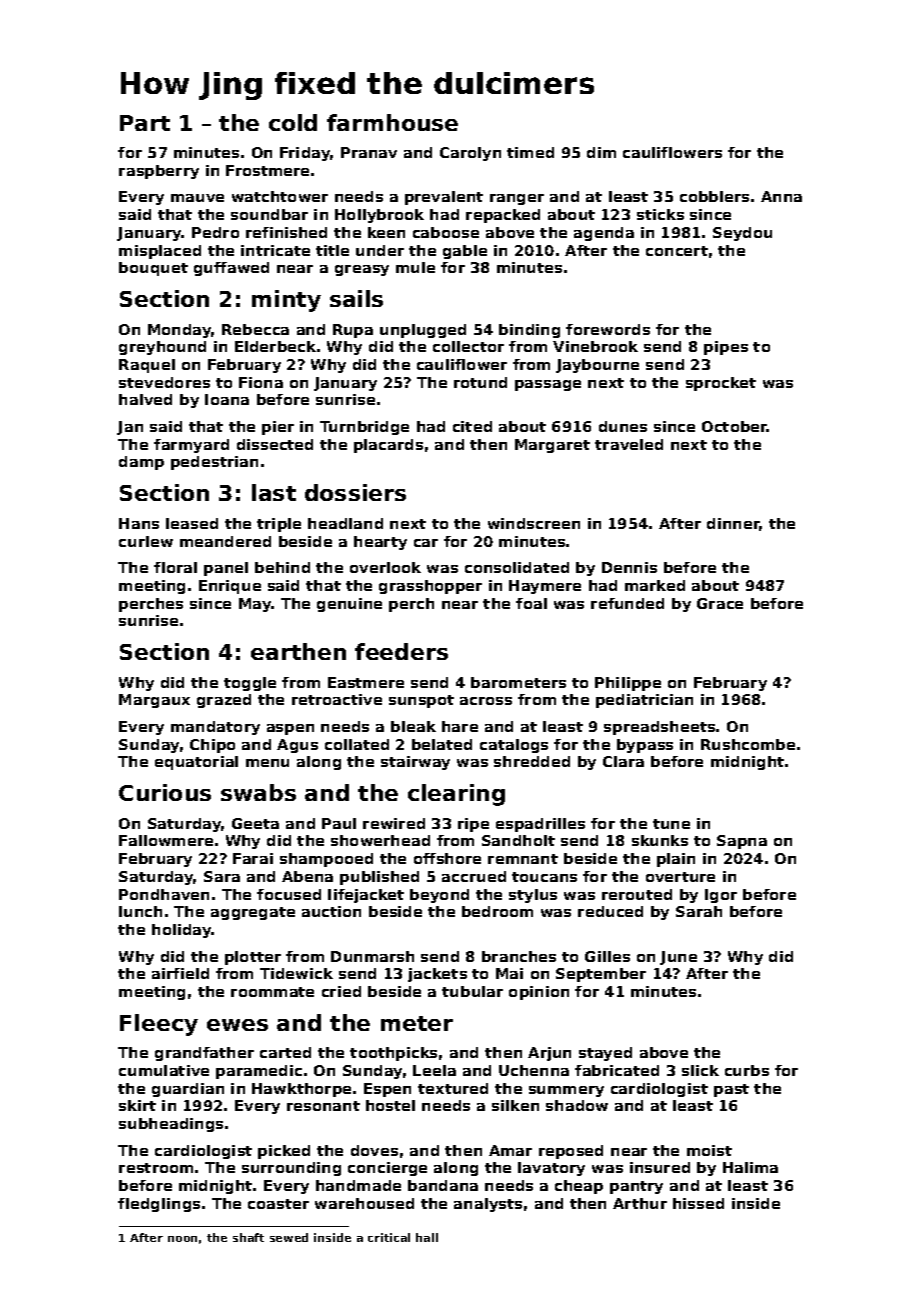 The image size is (924, 1308). What do you see at coordinates (607, 956) in the image?
I see `Gilles` at bounding box center [607, 956].
